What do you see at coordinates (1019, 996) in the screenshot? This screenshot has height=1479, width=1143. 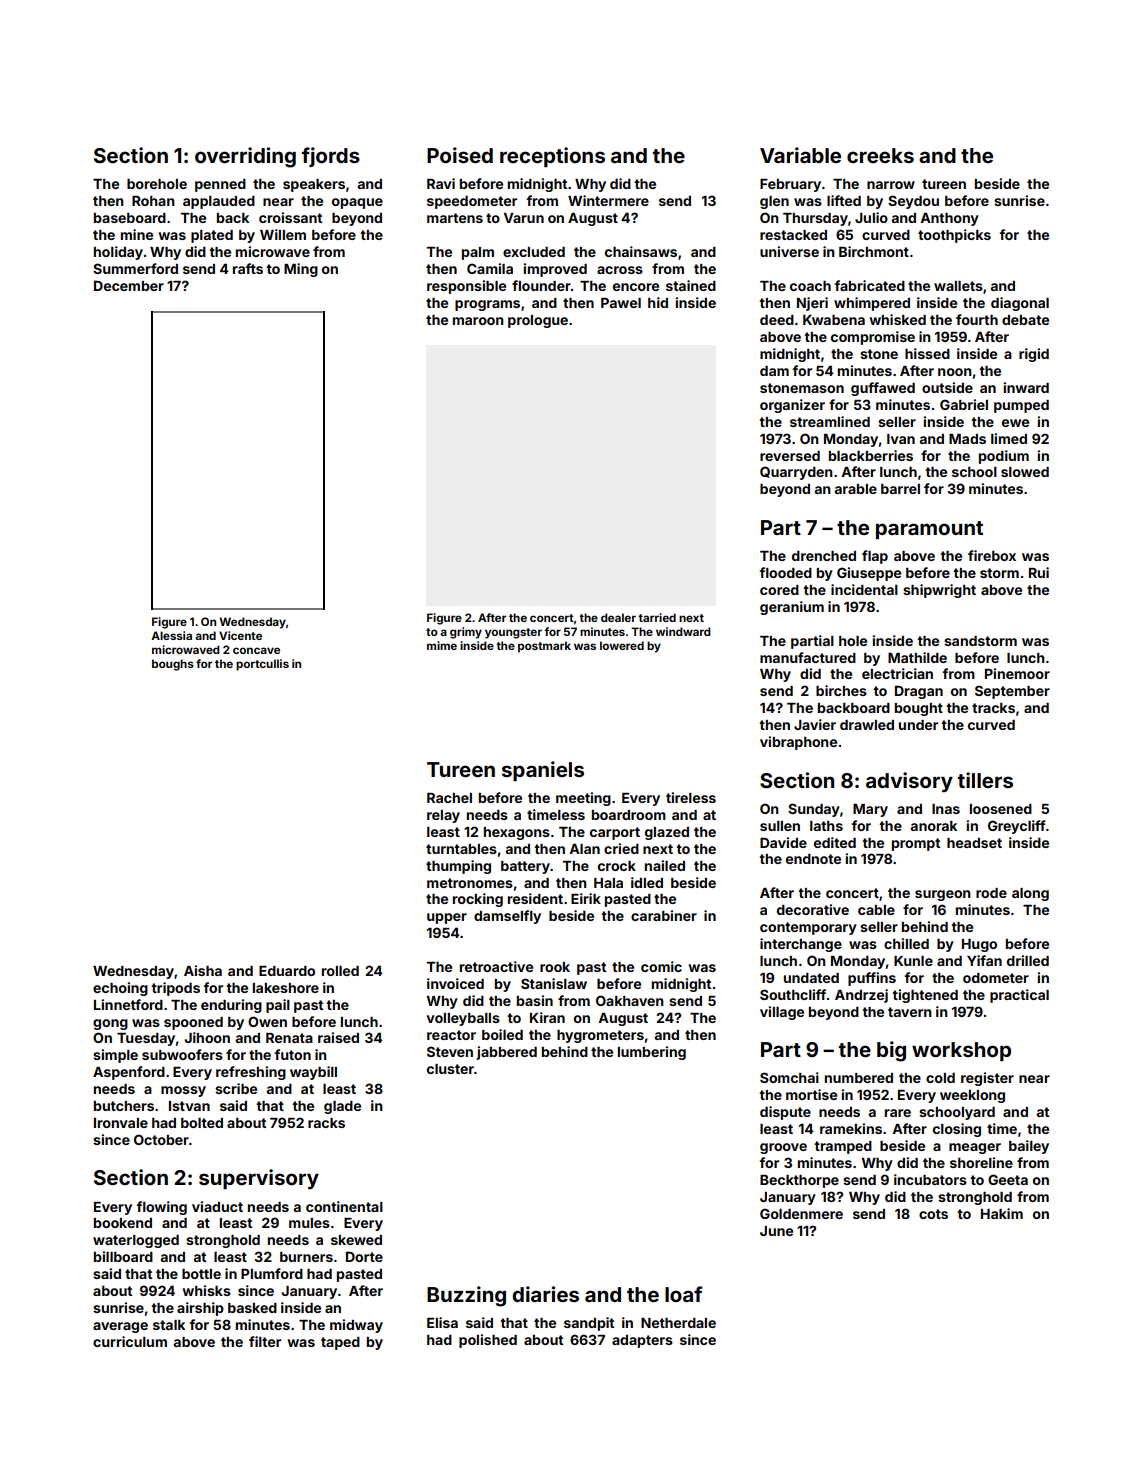 I see `practical` at bounding box center [1019, 996].
